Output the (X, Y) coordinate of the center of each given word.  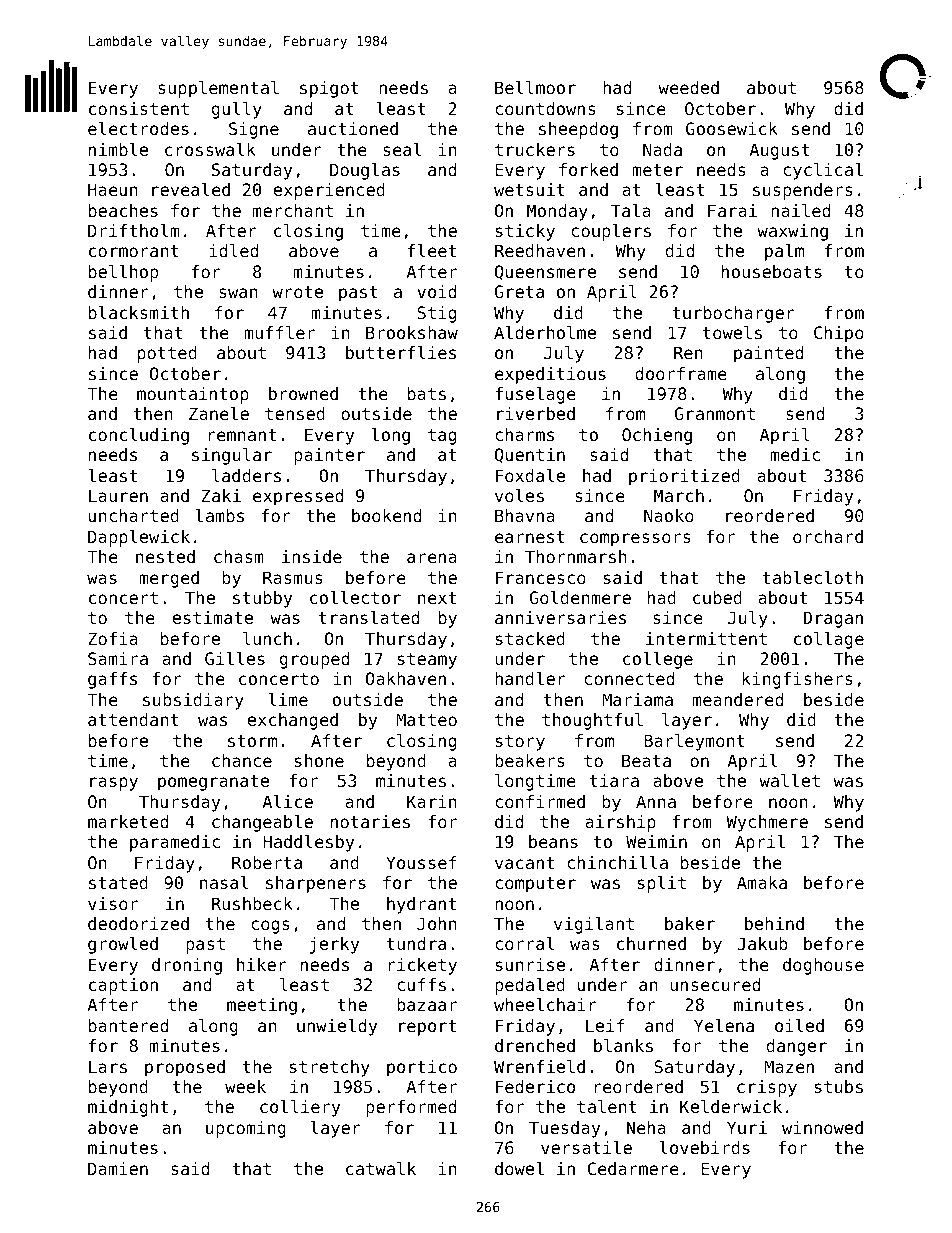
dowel (519, 1168)
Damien (118, 1168)
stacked (530, 638)
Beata (646, 760)
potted (167, 354)
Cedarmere (633, 1168)
